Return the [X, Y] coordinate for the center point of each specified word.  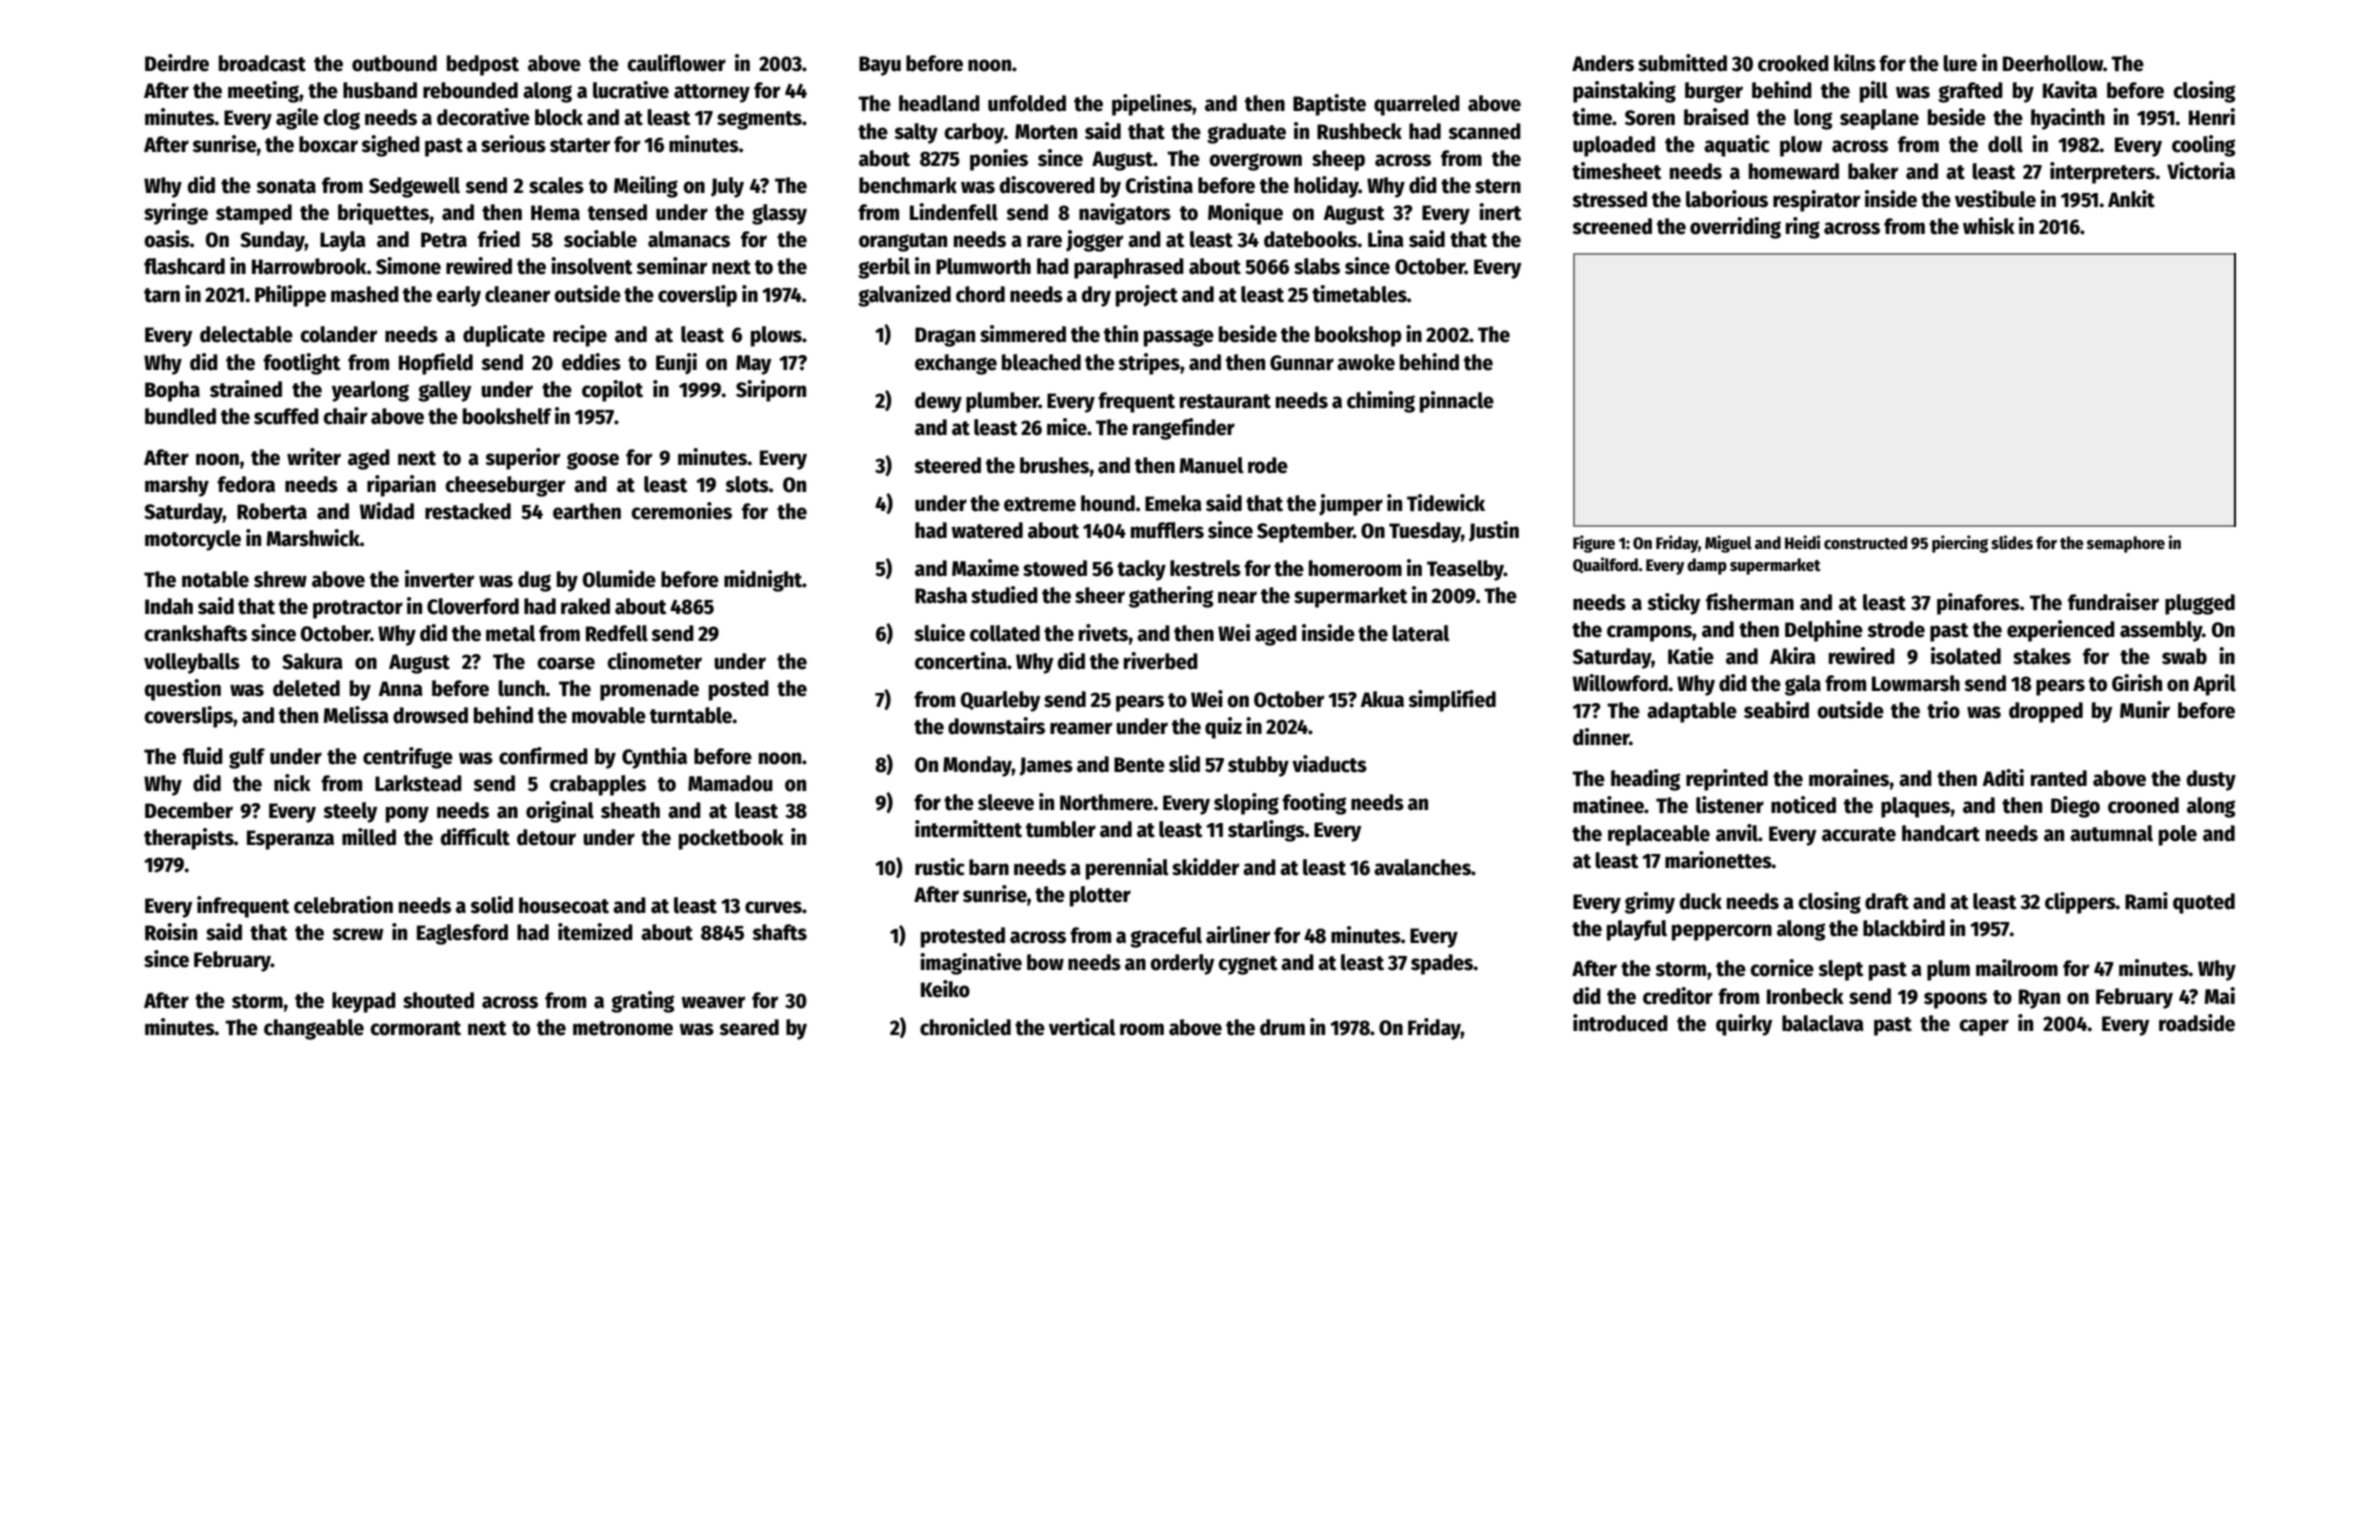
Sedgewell [414, 187]
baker [1873, 171]
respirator [1816, 201]
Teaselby [1465, 570]
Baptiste [1329, 105]
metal [510, 633]
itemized [595, 932]
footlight [302, 364]
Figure [1594, 544]
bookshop [1358, 336]
